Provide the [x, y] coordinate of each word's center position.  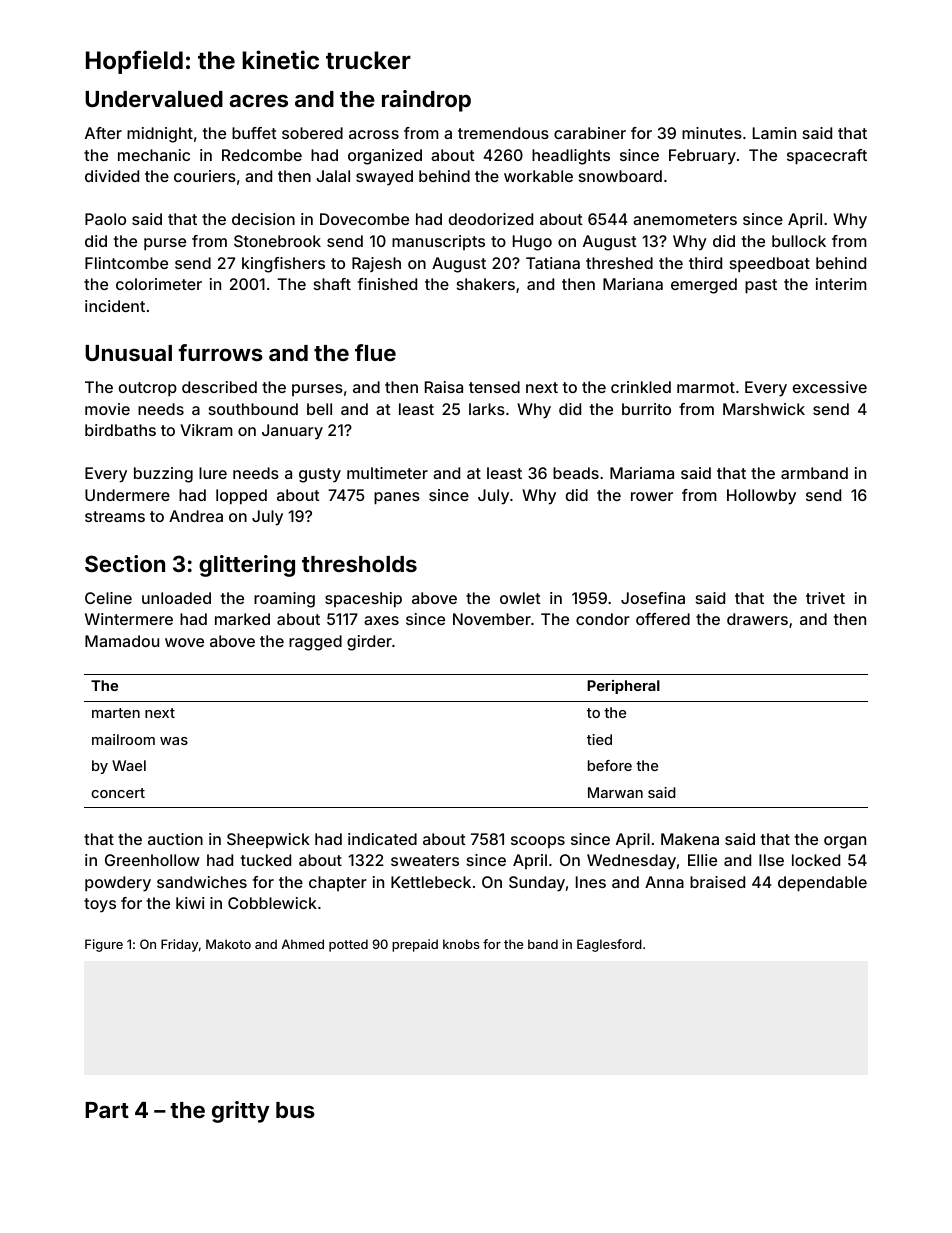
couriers [205, 176]
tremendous [503, 133]
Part [107, 1110]
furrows [220, 352]
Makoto [228, 944]
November [492, 619]
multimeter [387, 473]
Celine [108, 598]
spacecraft [827, 157]
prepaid [415, 945]
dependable [822, 884]
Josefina [653, 598]
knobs [461, 944]
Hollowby [761, 497]
